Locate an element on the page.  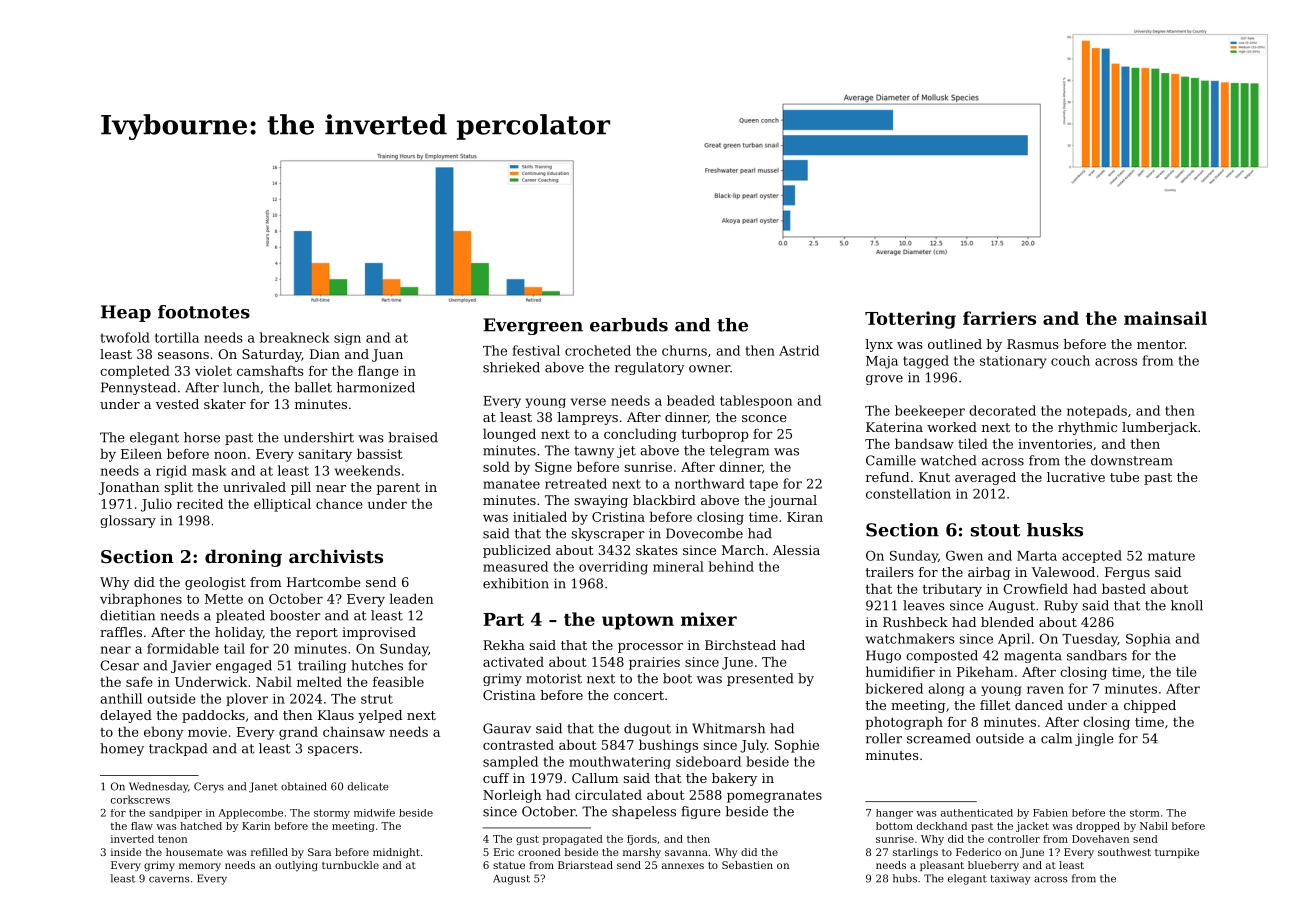
hutches is located at coordinates (377, 665).
